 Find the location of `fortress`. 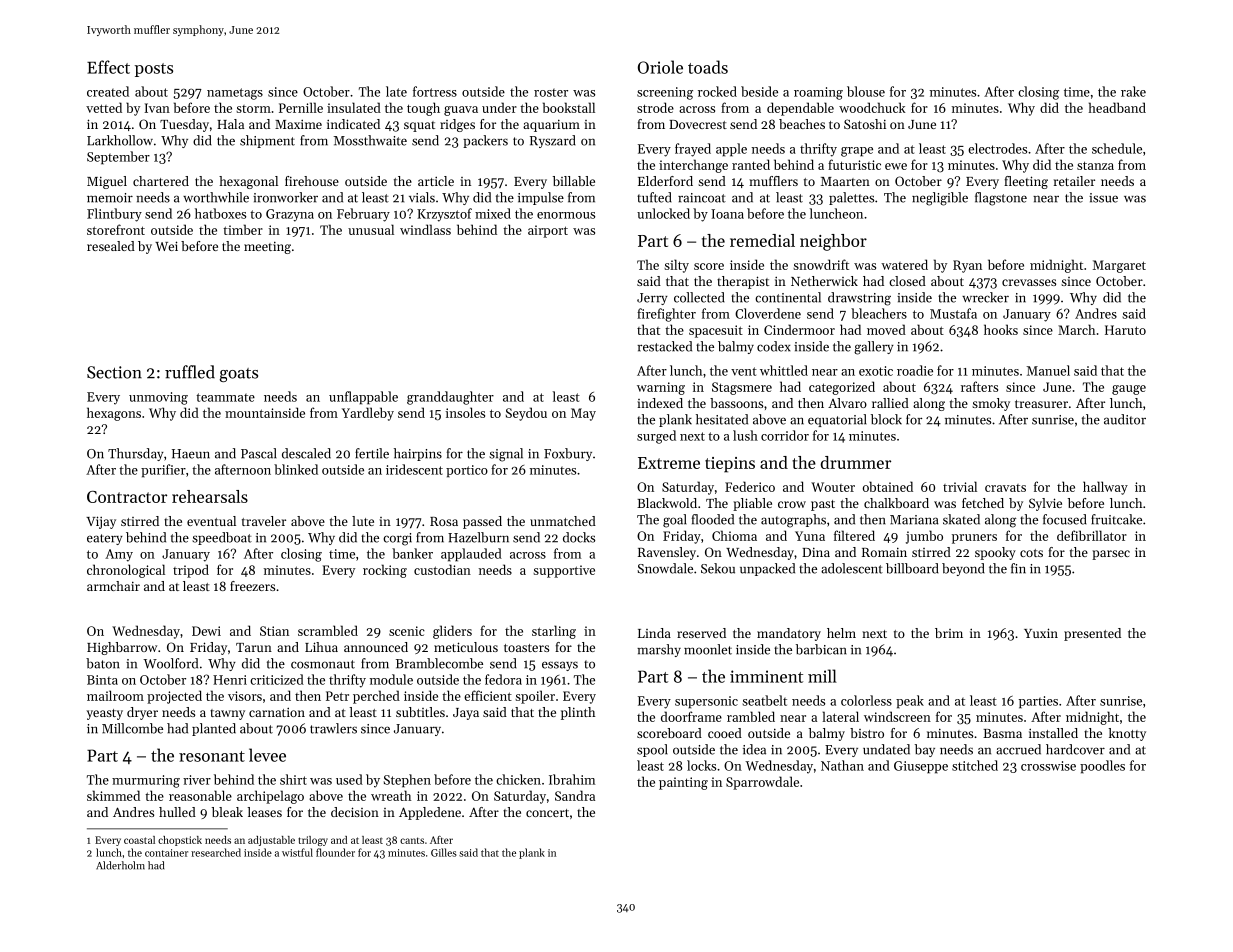

fortress is located at coordinates (435, 91).
